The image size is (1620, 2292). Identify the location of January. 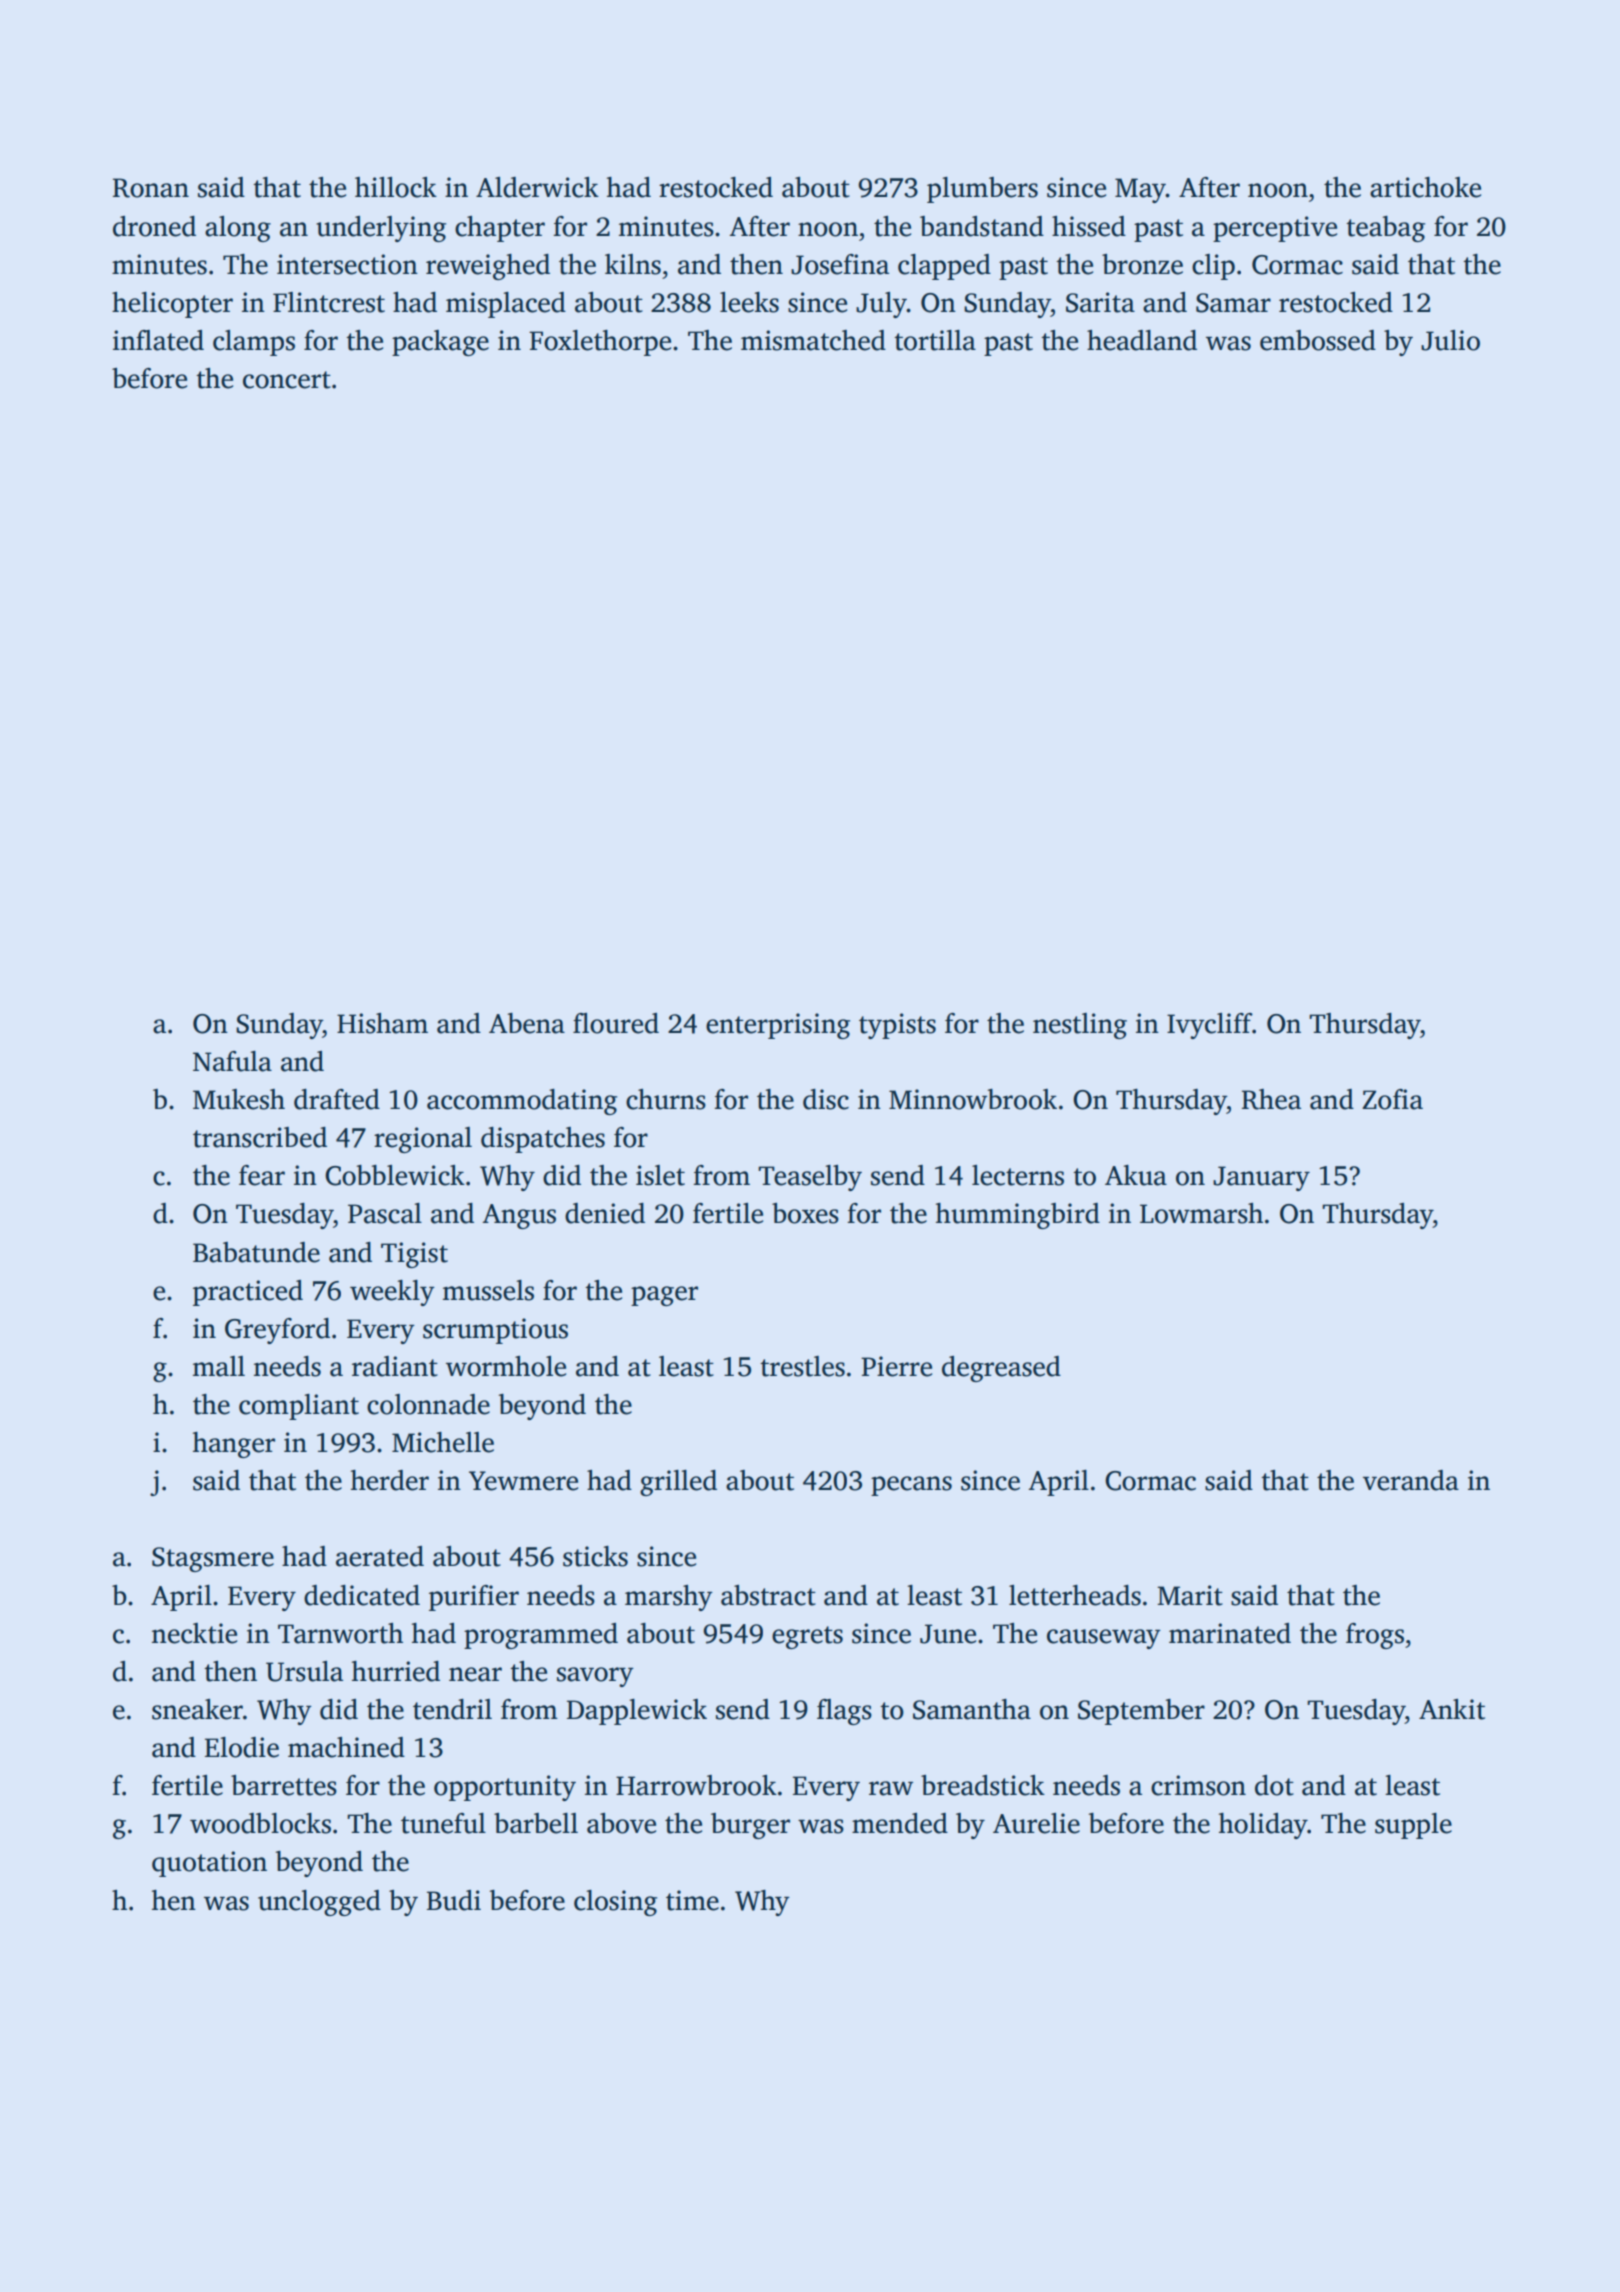
(1261, 1178).
